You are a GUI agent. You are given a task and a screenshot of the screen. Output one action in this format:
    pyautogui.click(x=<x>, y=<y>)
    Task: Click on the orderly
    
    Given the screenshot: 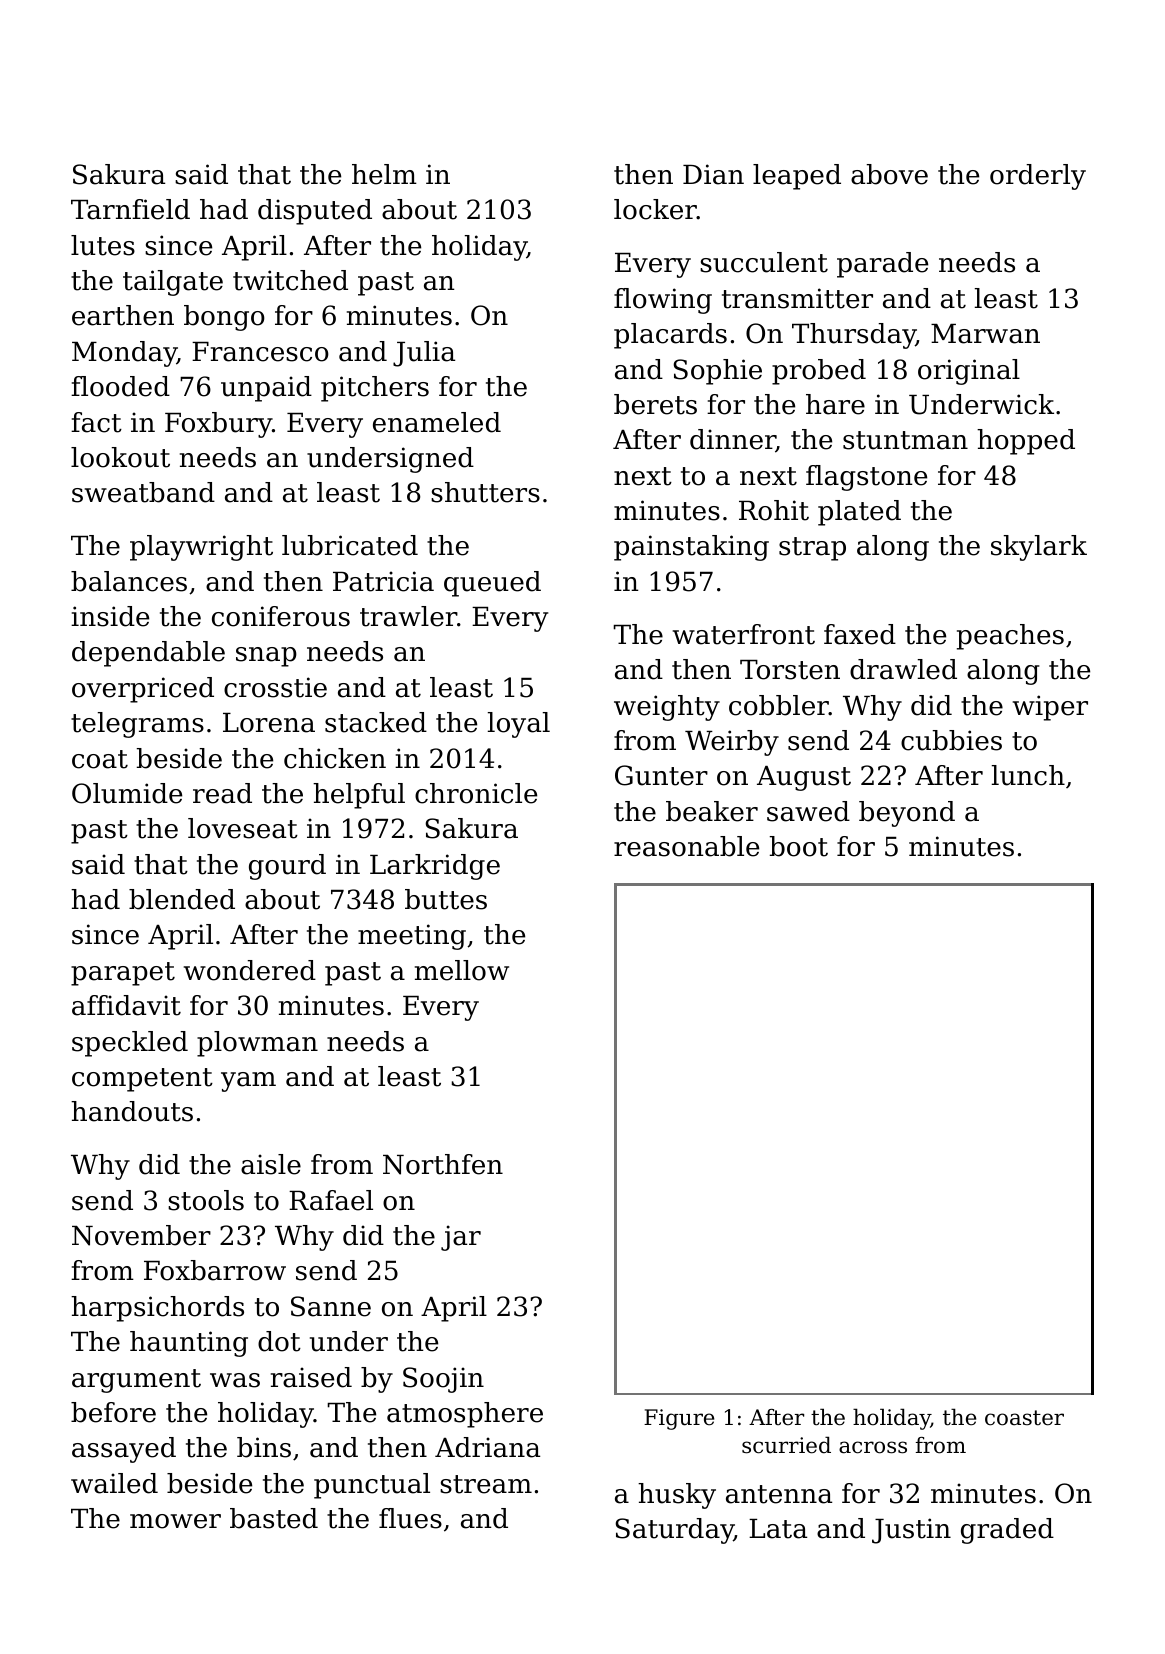 What is the action you would take?
    pyautogui.click(x=1038, y=177)
